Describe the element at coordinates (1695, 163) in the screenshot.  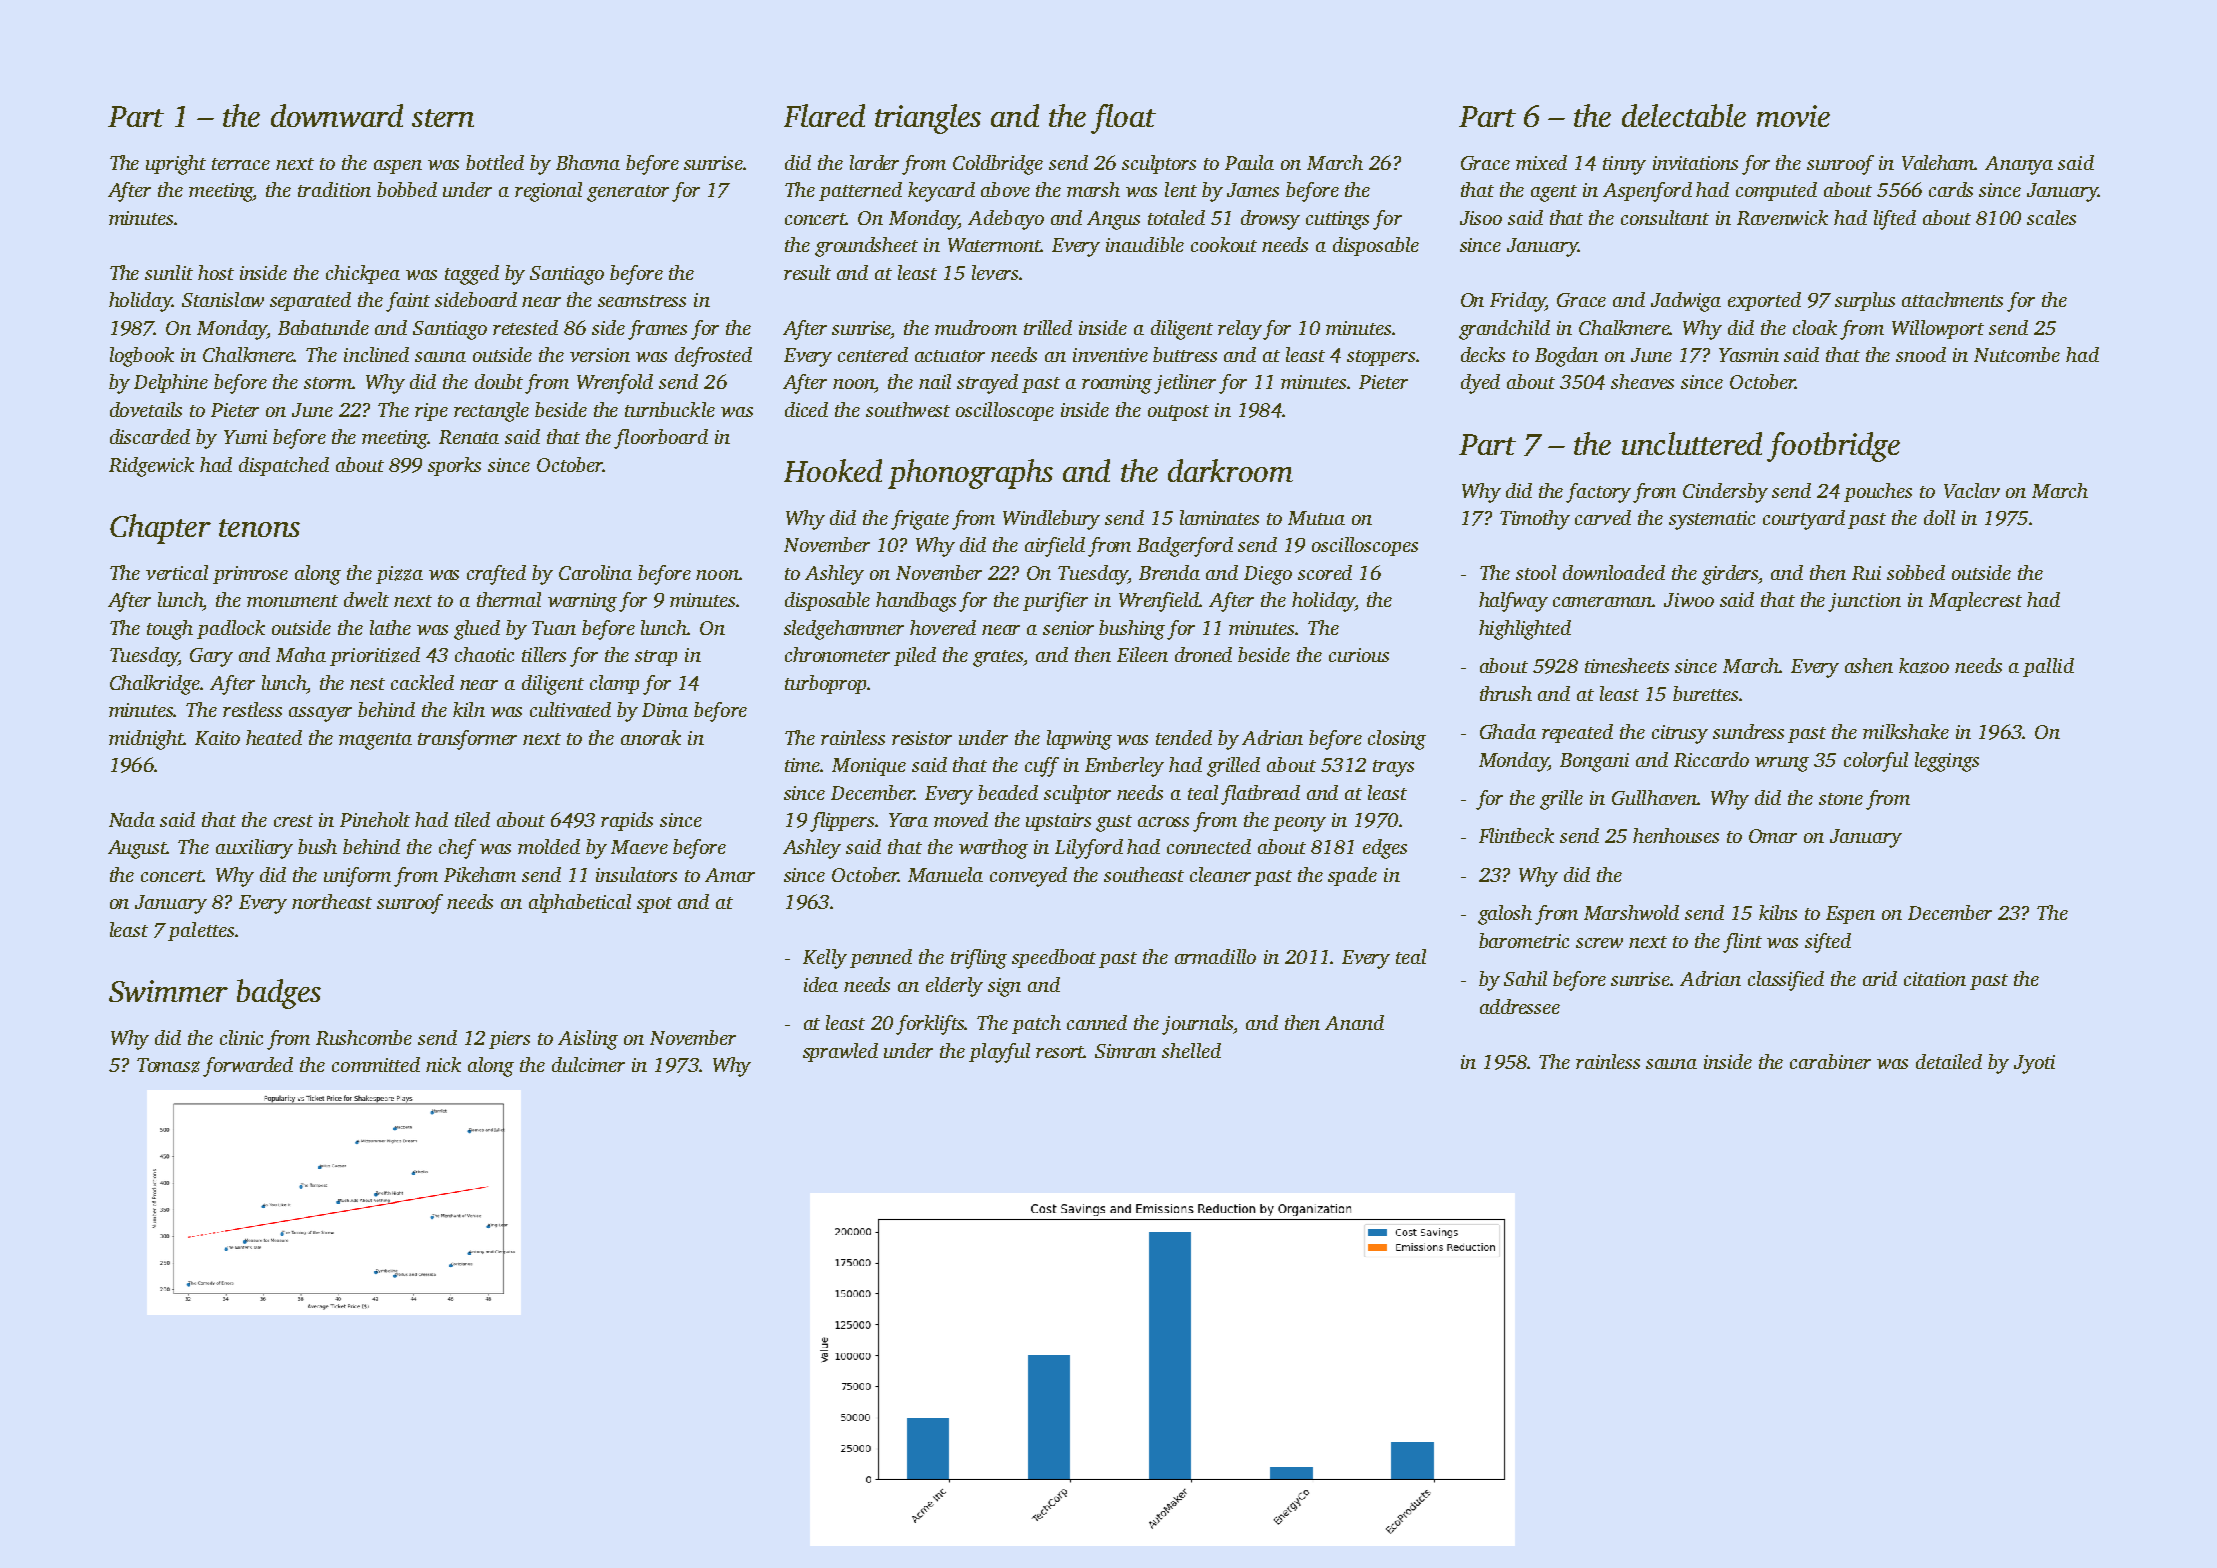
I see `invitations` at that location.
